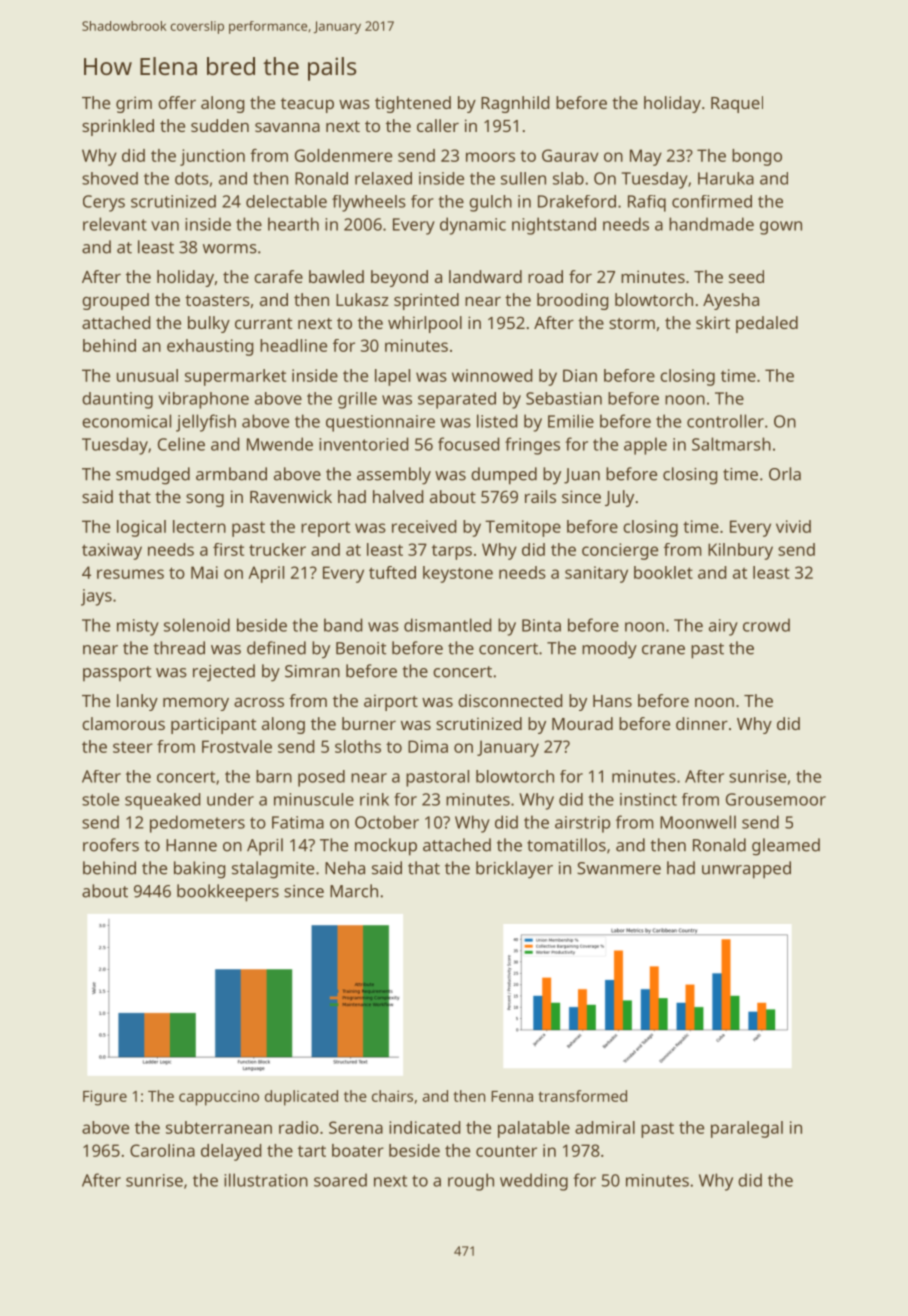  Describe the element at coordinates (534, 1182) in the screenshot. I see `wedding` at that location.
